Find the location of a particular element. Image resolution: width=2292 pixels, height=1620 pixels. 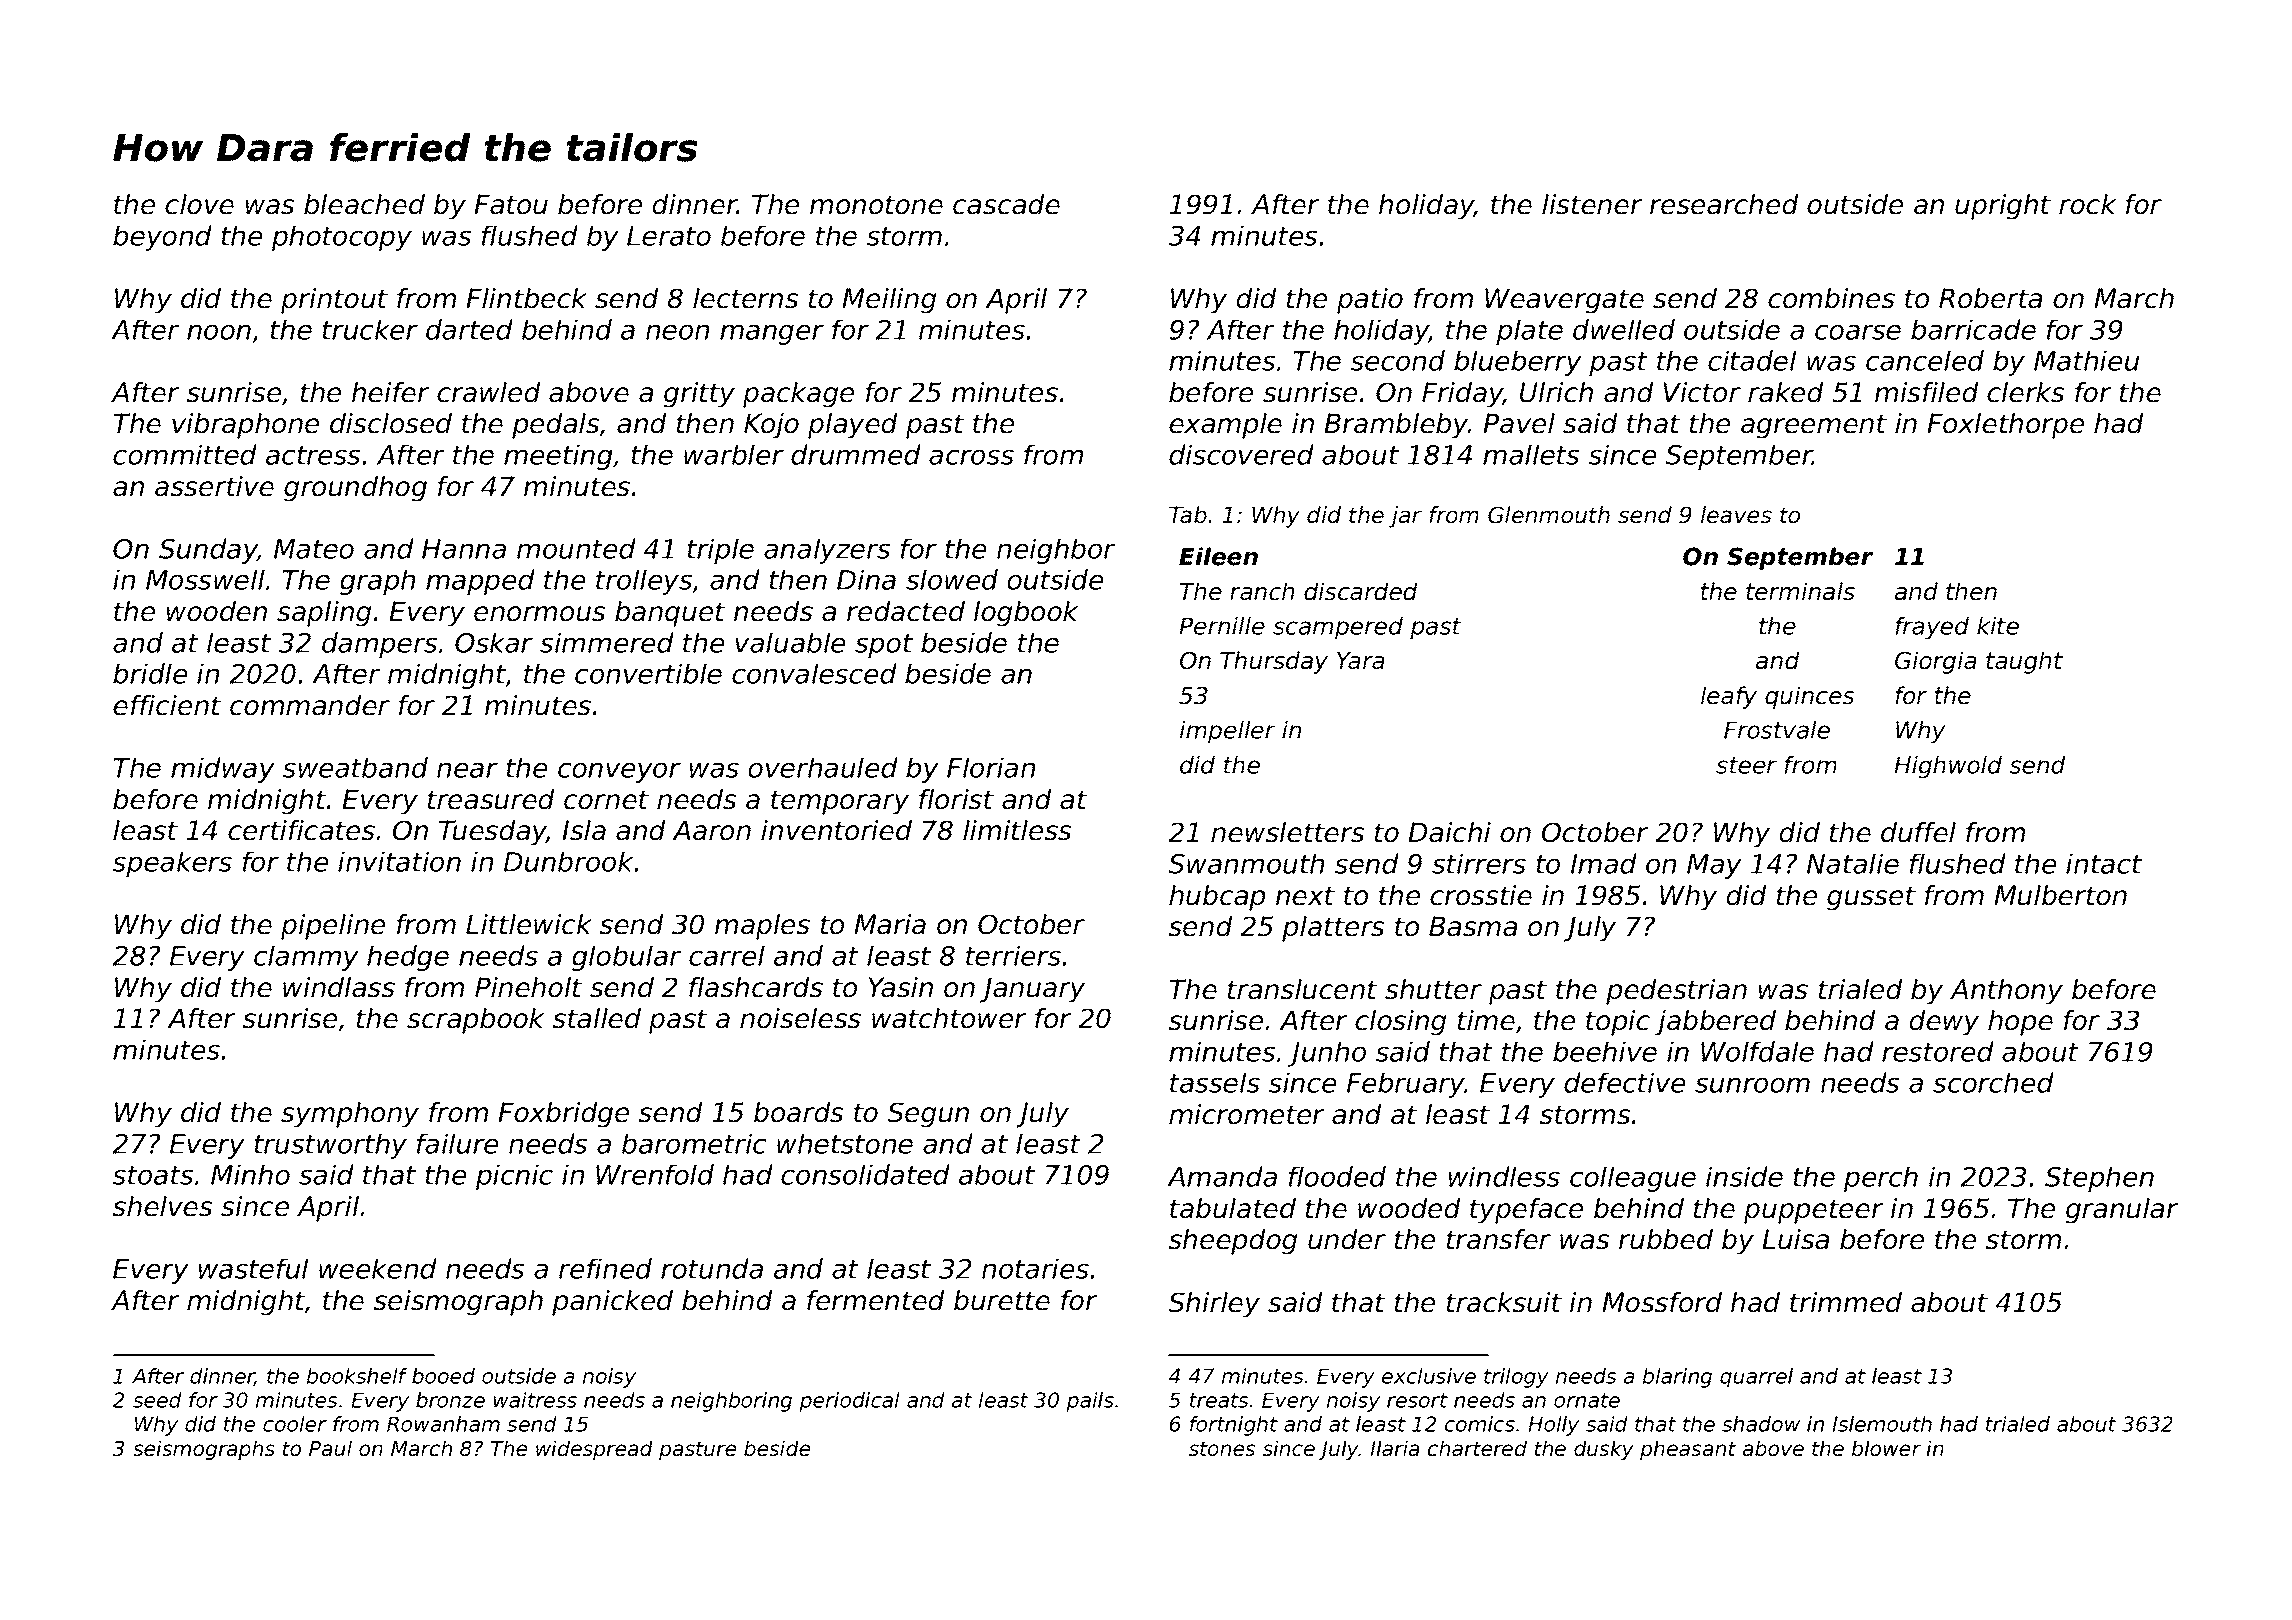

stones is located at coordinates (1222, 1449).
